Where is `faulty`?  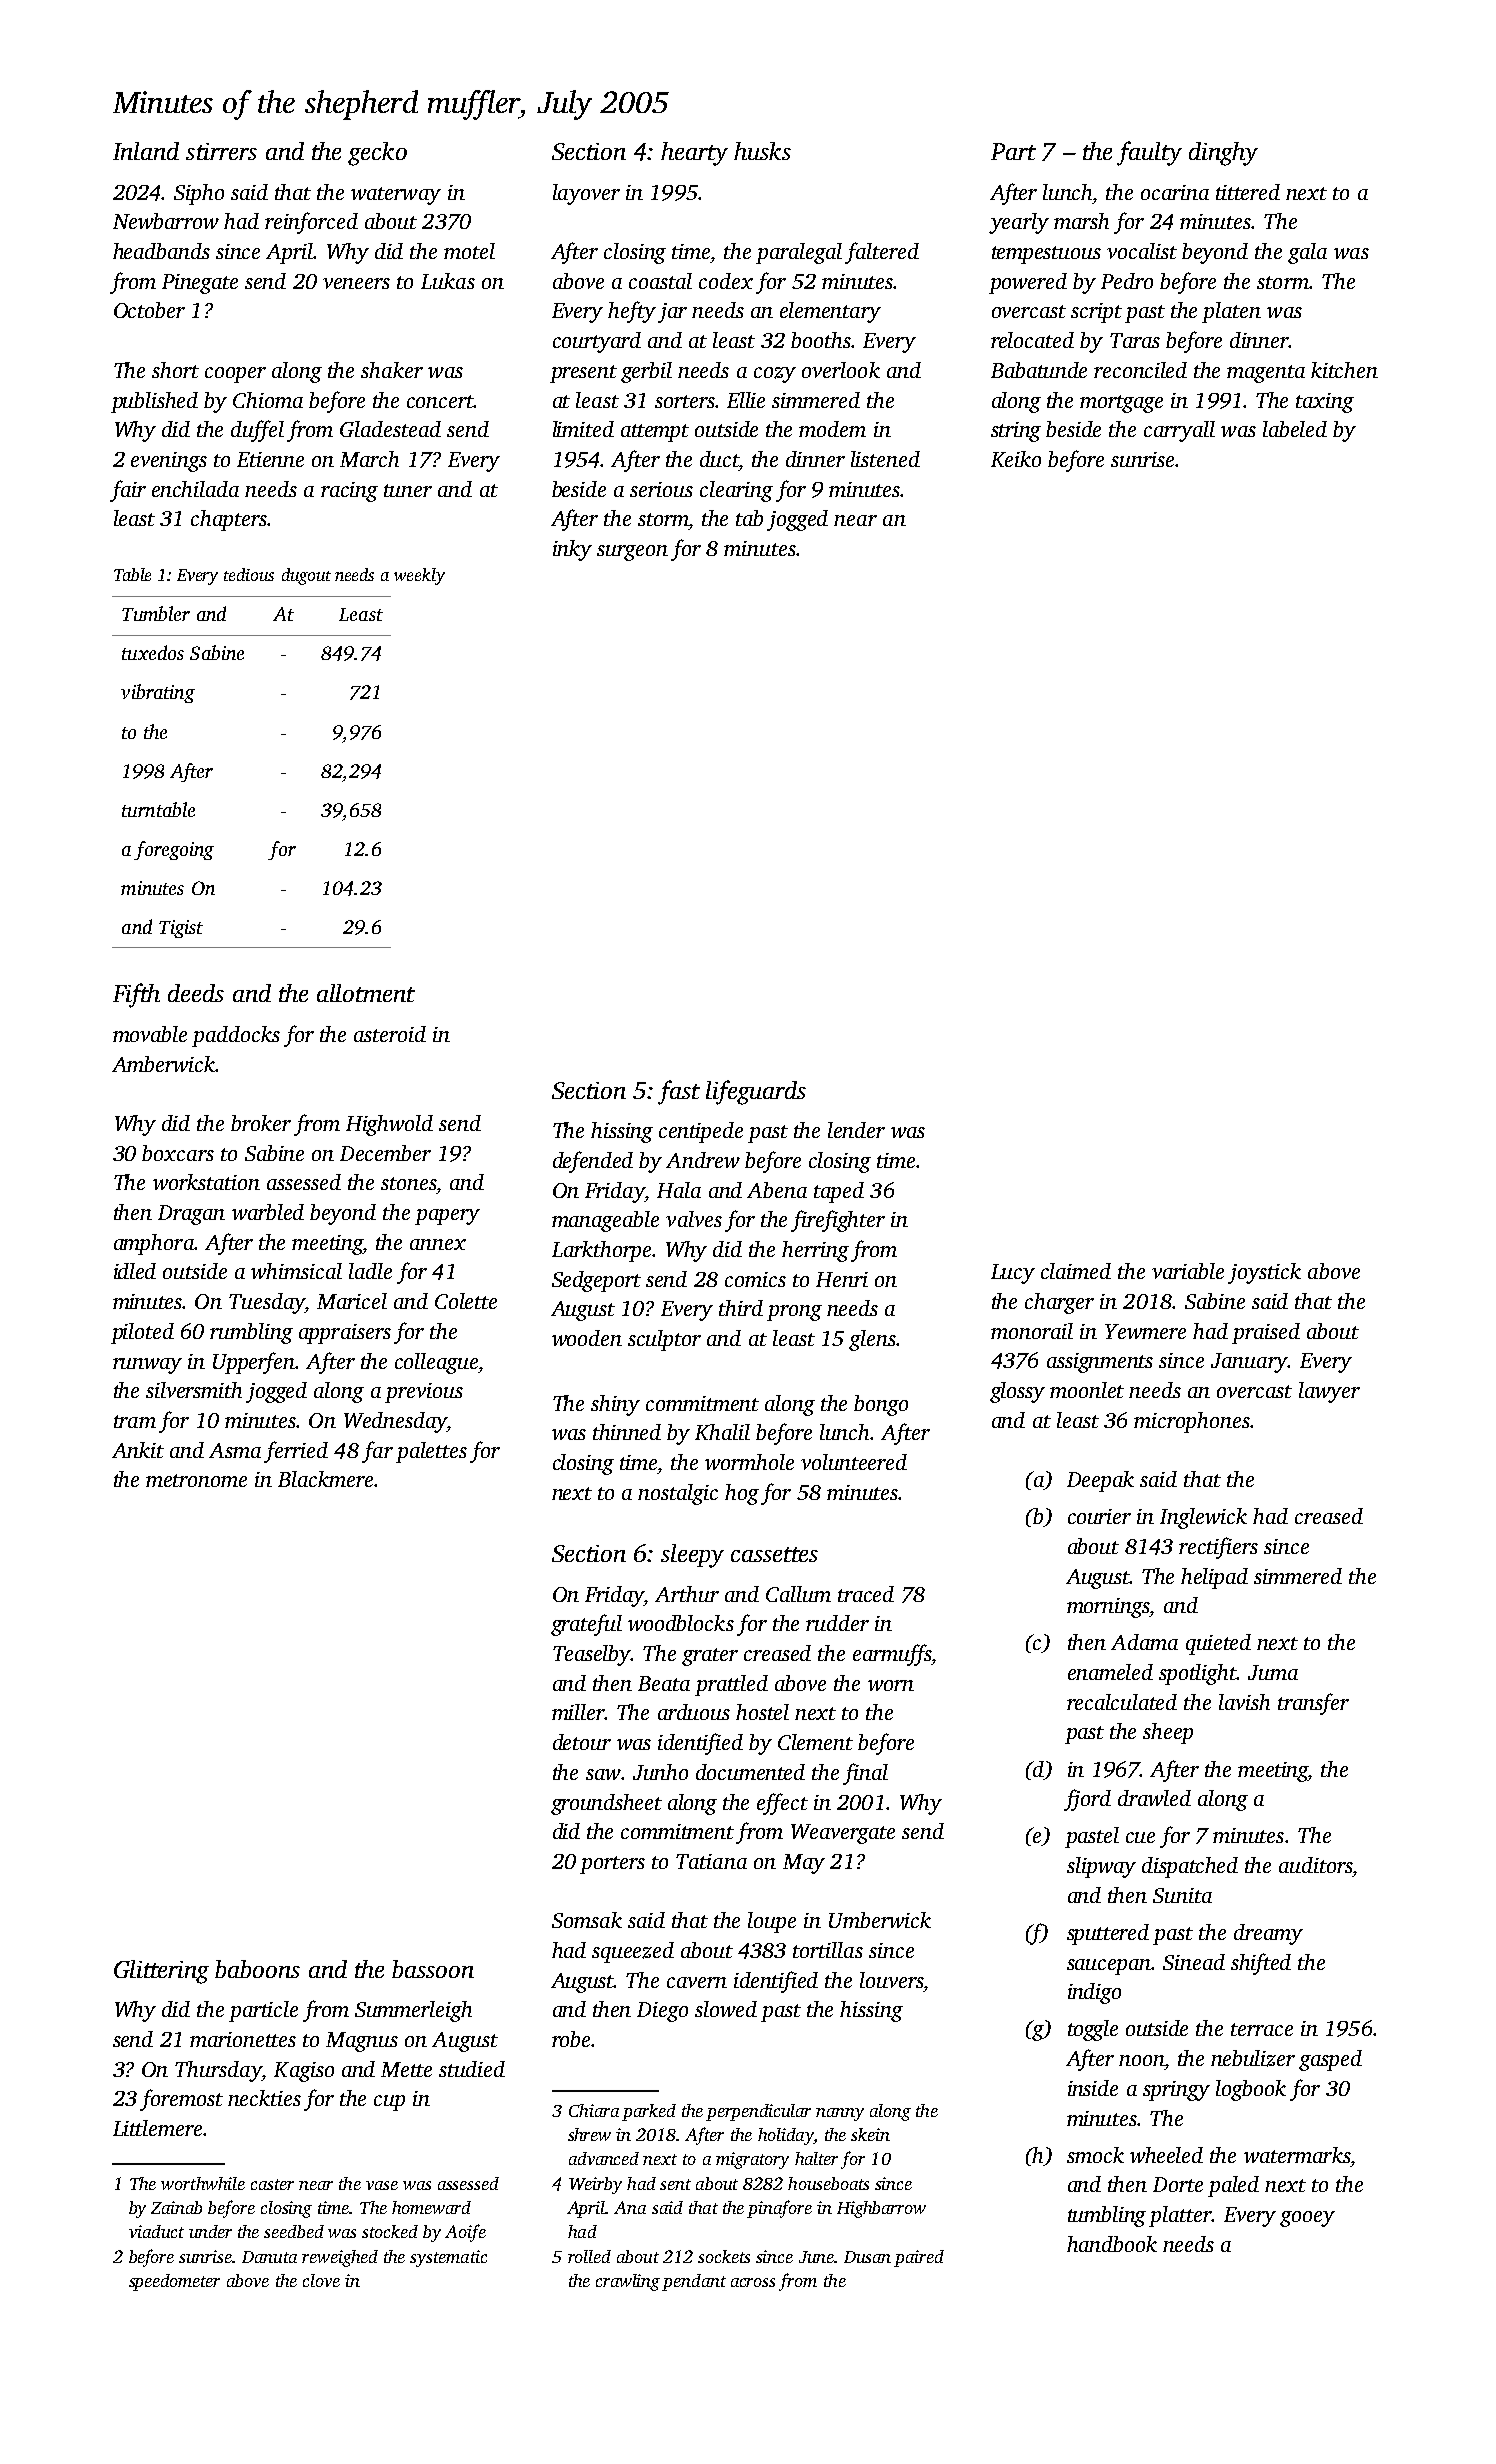
faulty is located at coordinates (1149, 153).
